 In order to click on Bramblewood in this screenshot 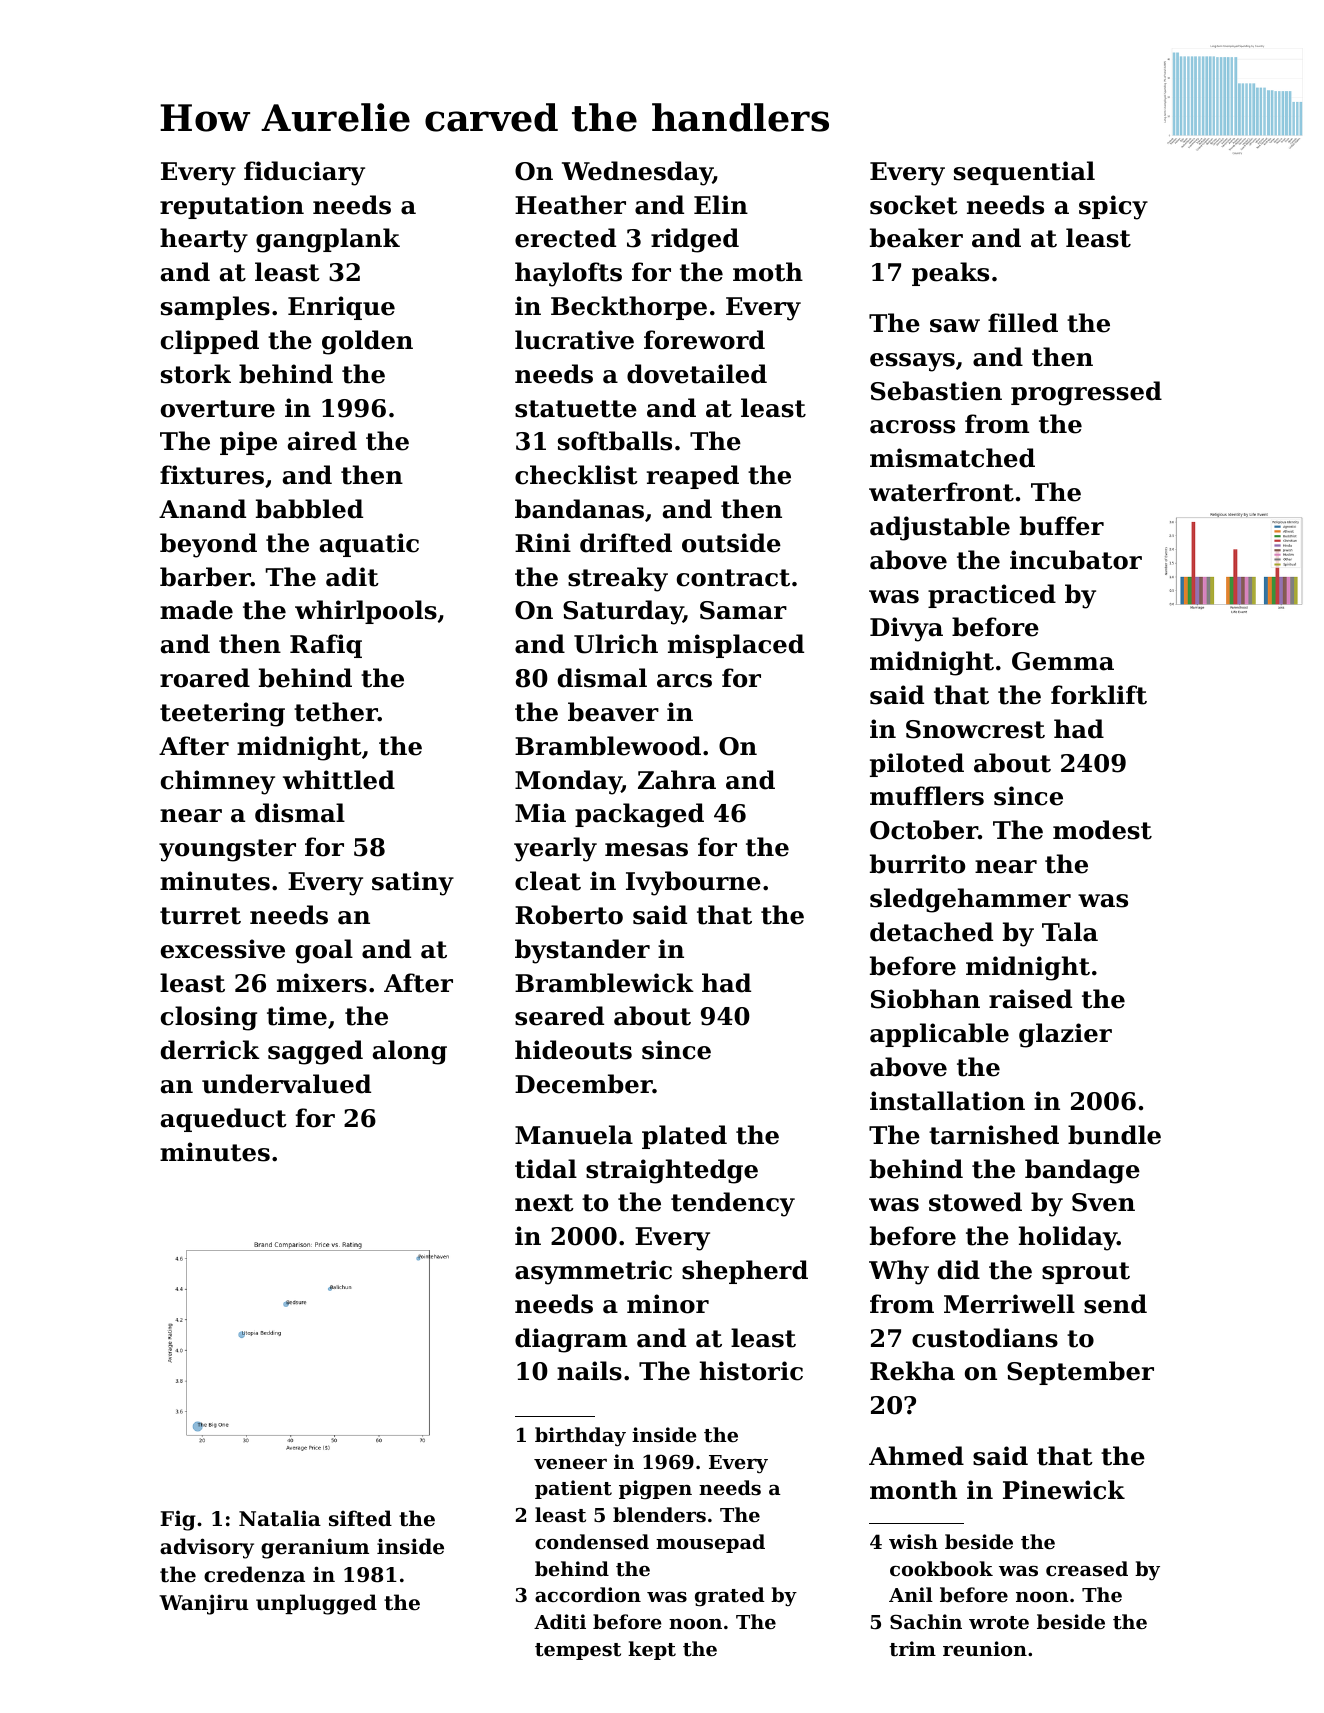, I will do `click(608, 746)`.
